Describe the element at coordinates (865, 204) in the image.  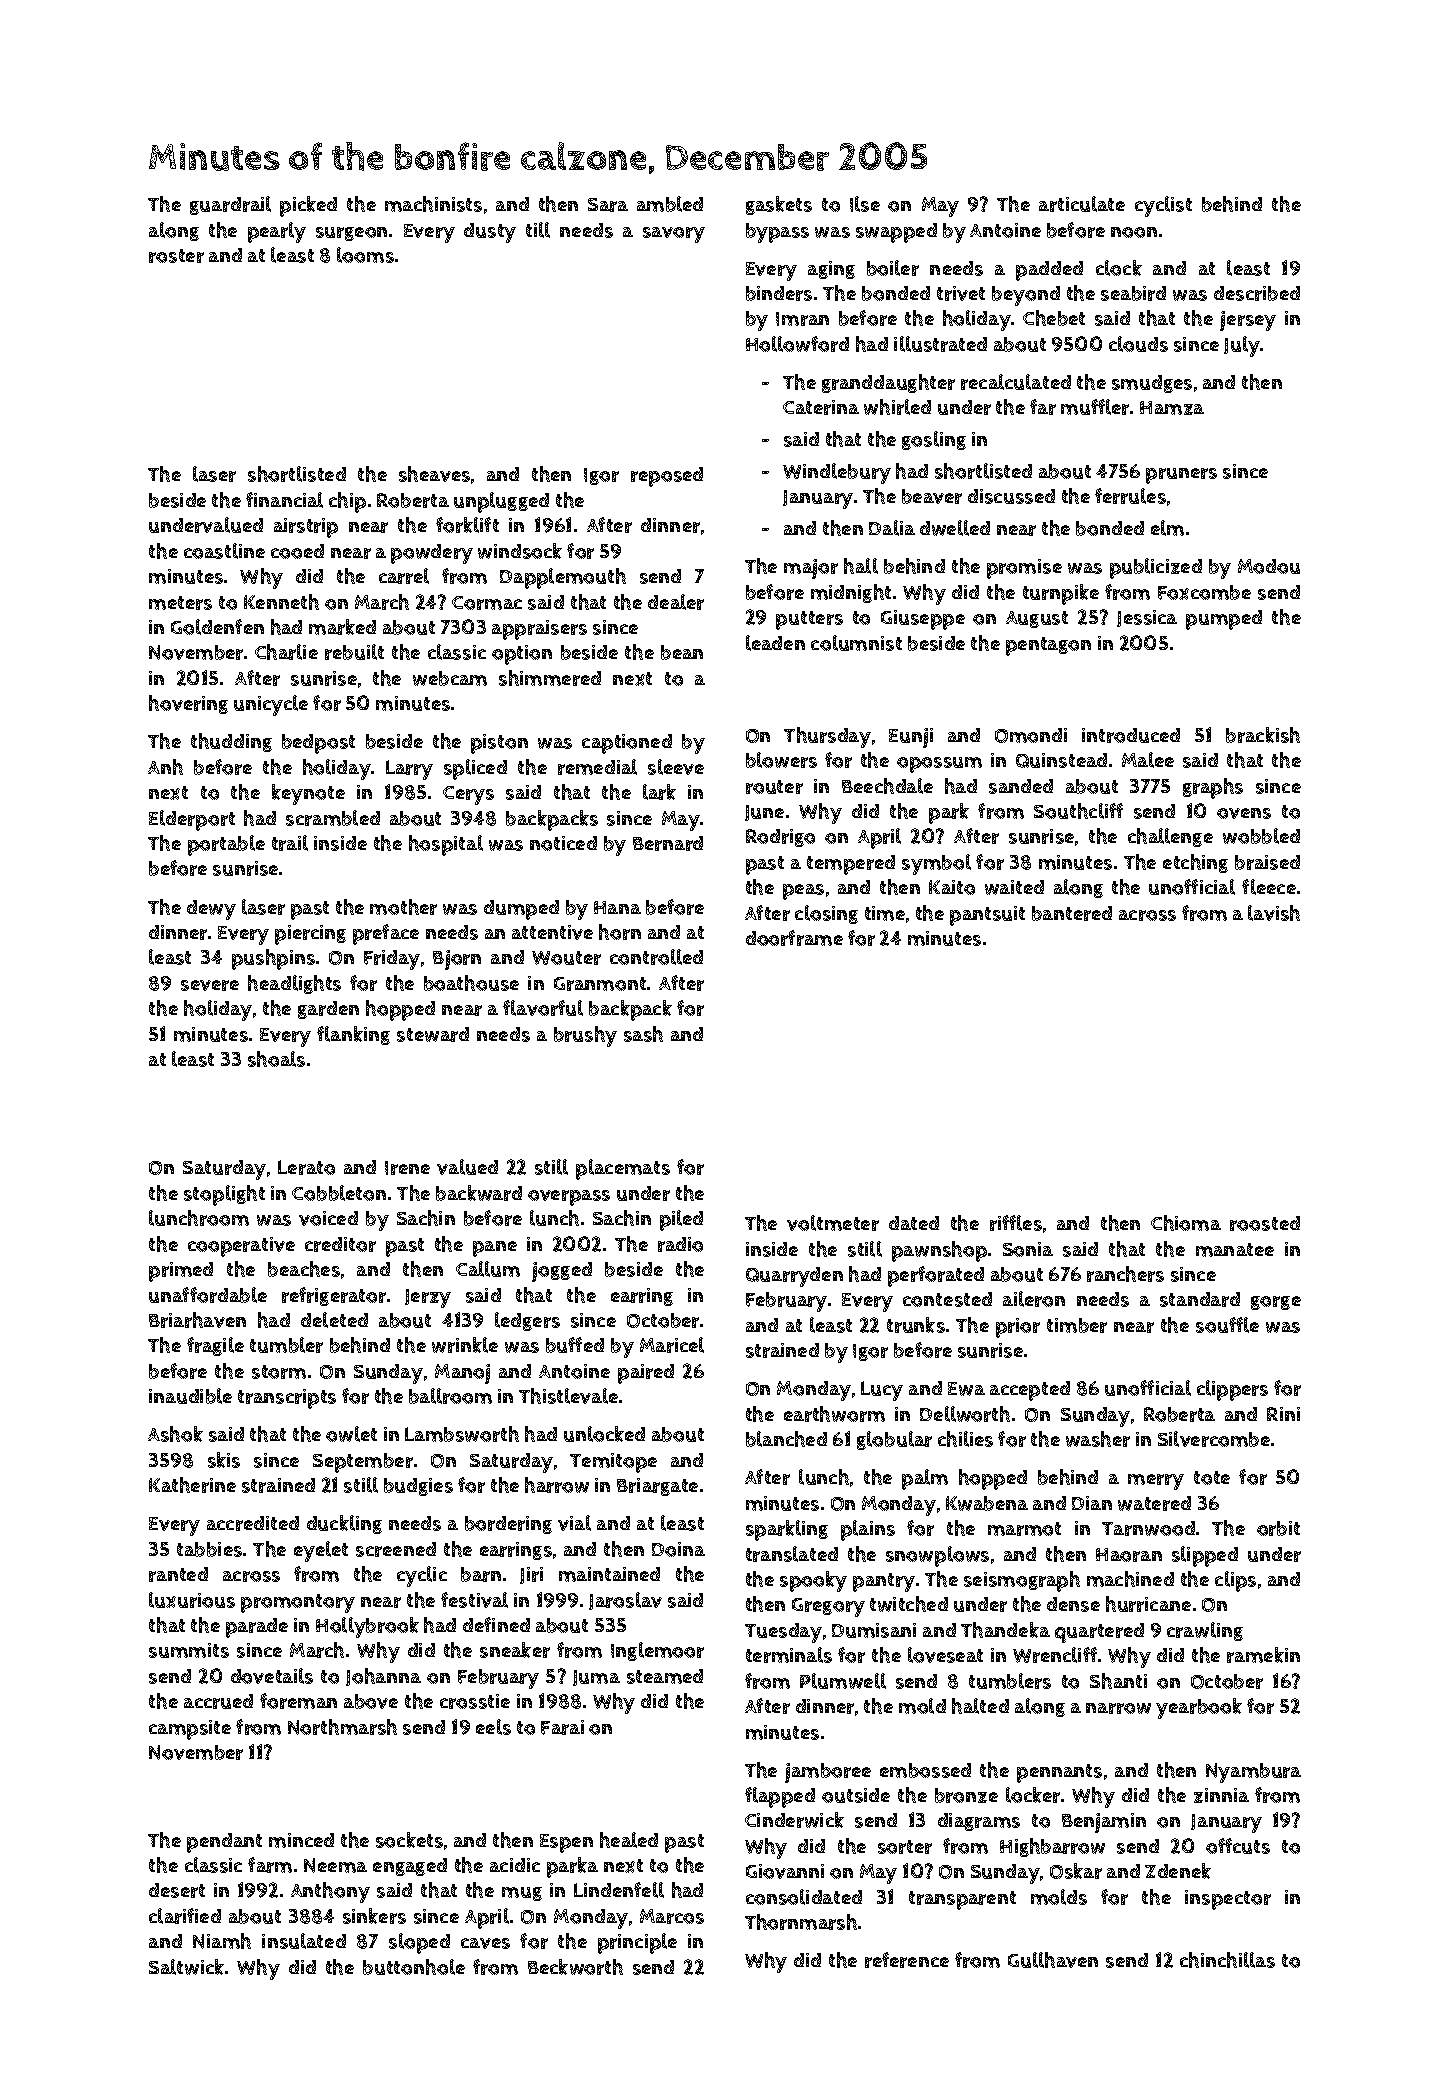
I see `Ilse` at that location.
